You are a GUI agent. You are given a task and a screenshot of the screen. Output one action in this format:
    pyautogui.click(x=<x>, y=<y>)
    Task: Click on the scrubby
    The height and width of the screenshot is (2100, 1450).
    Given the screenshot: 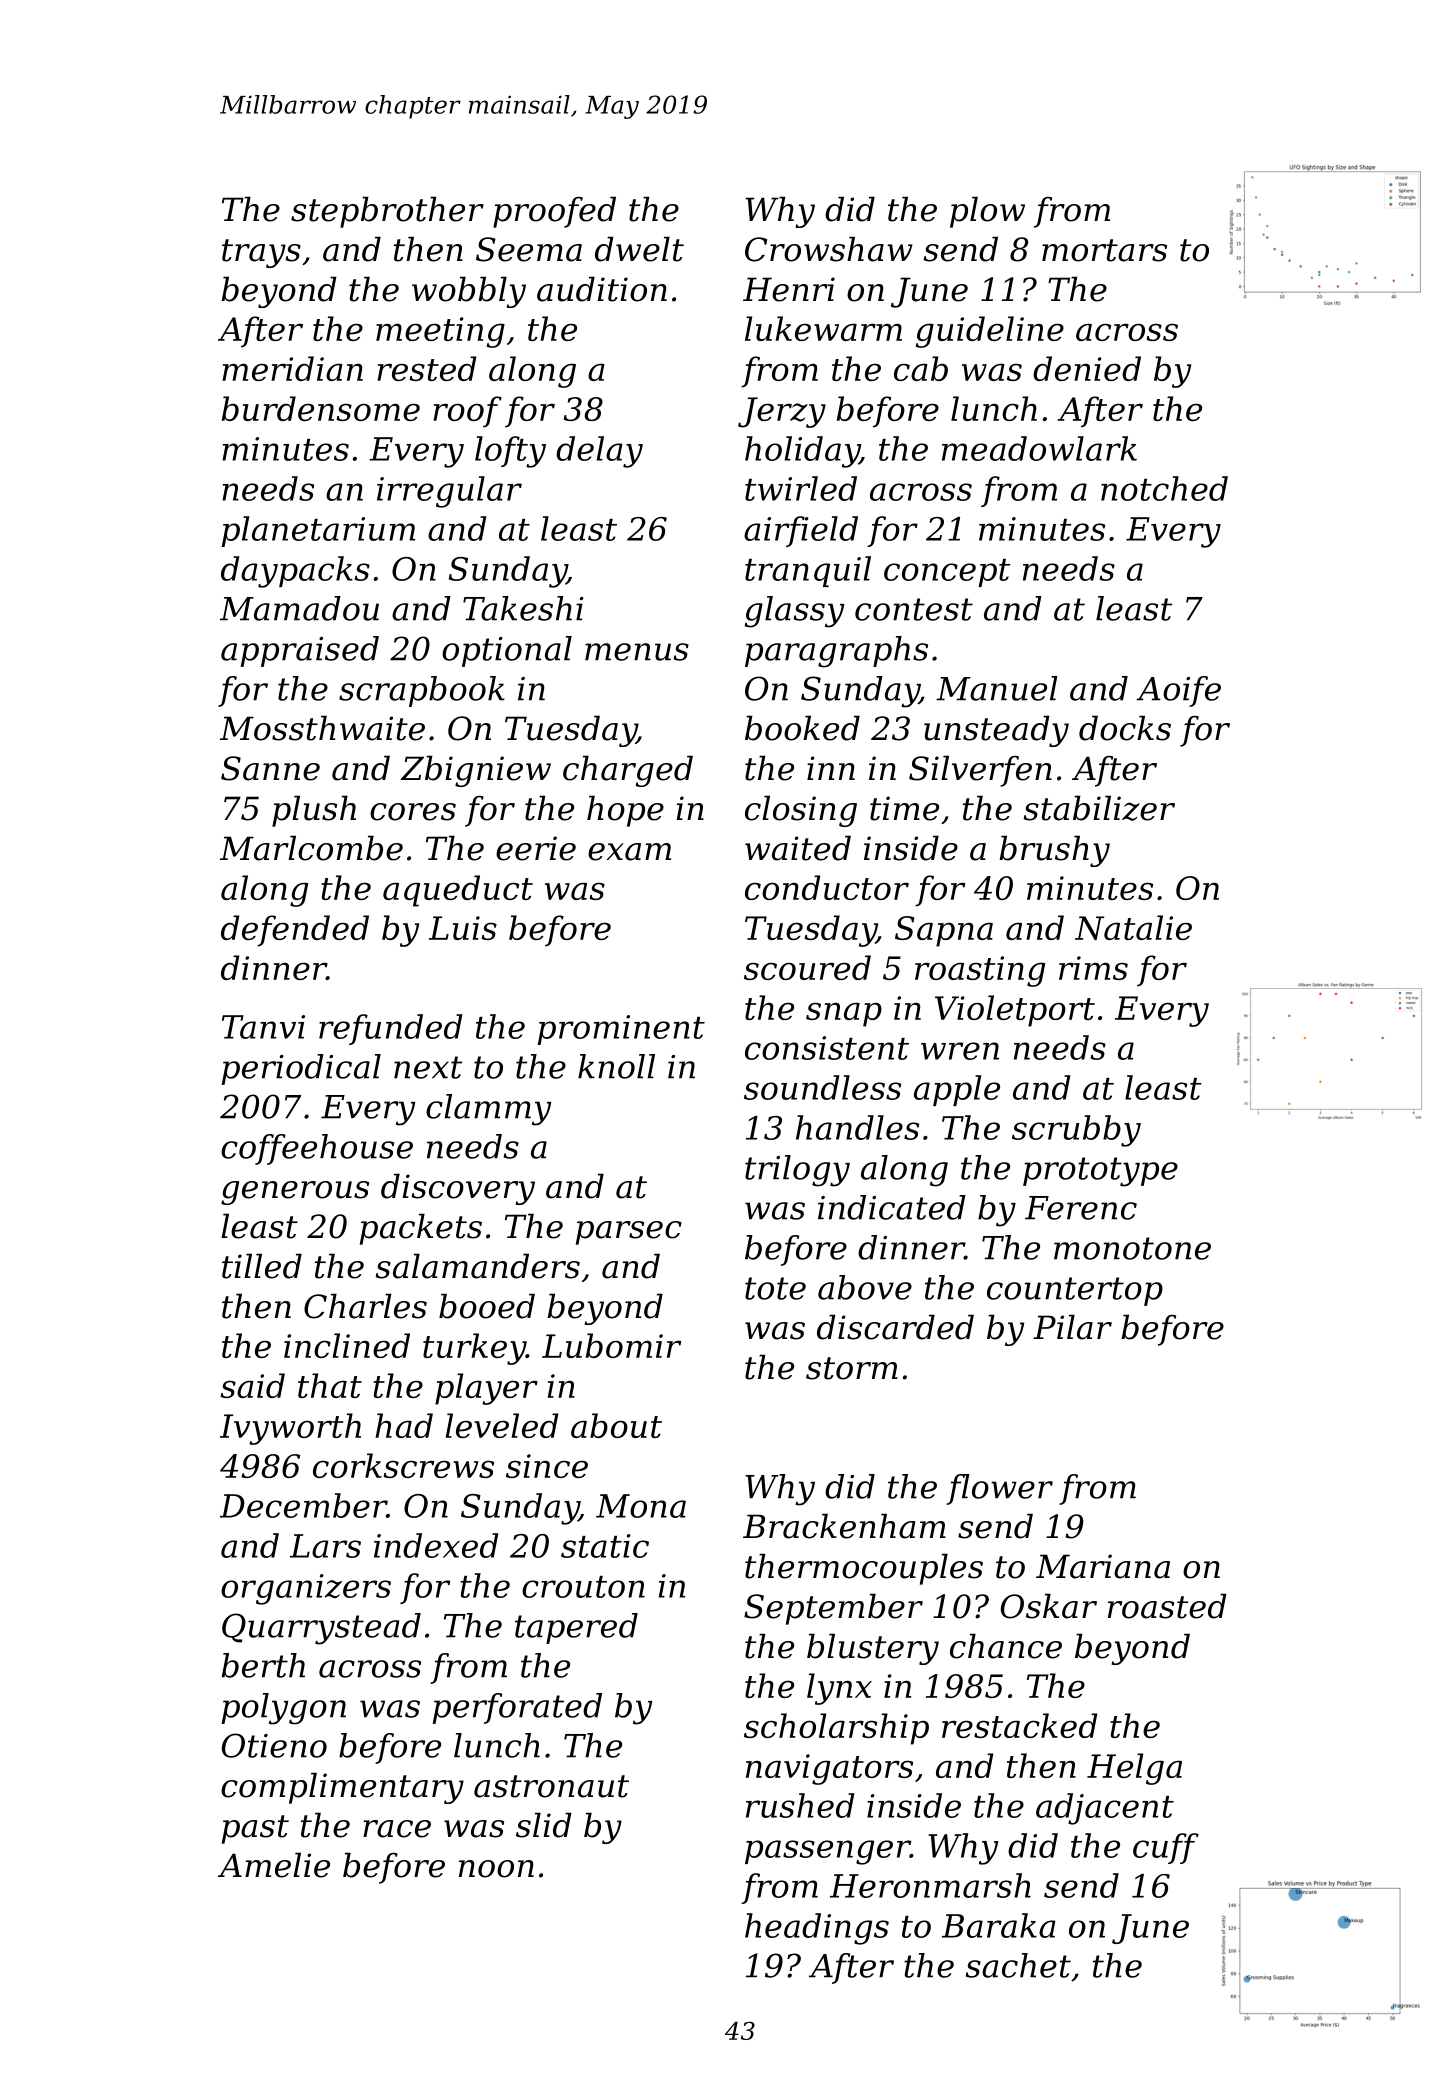 What is the action you would take?
    pyautogui.click(x=1076, y=1131)
